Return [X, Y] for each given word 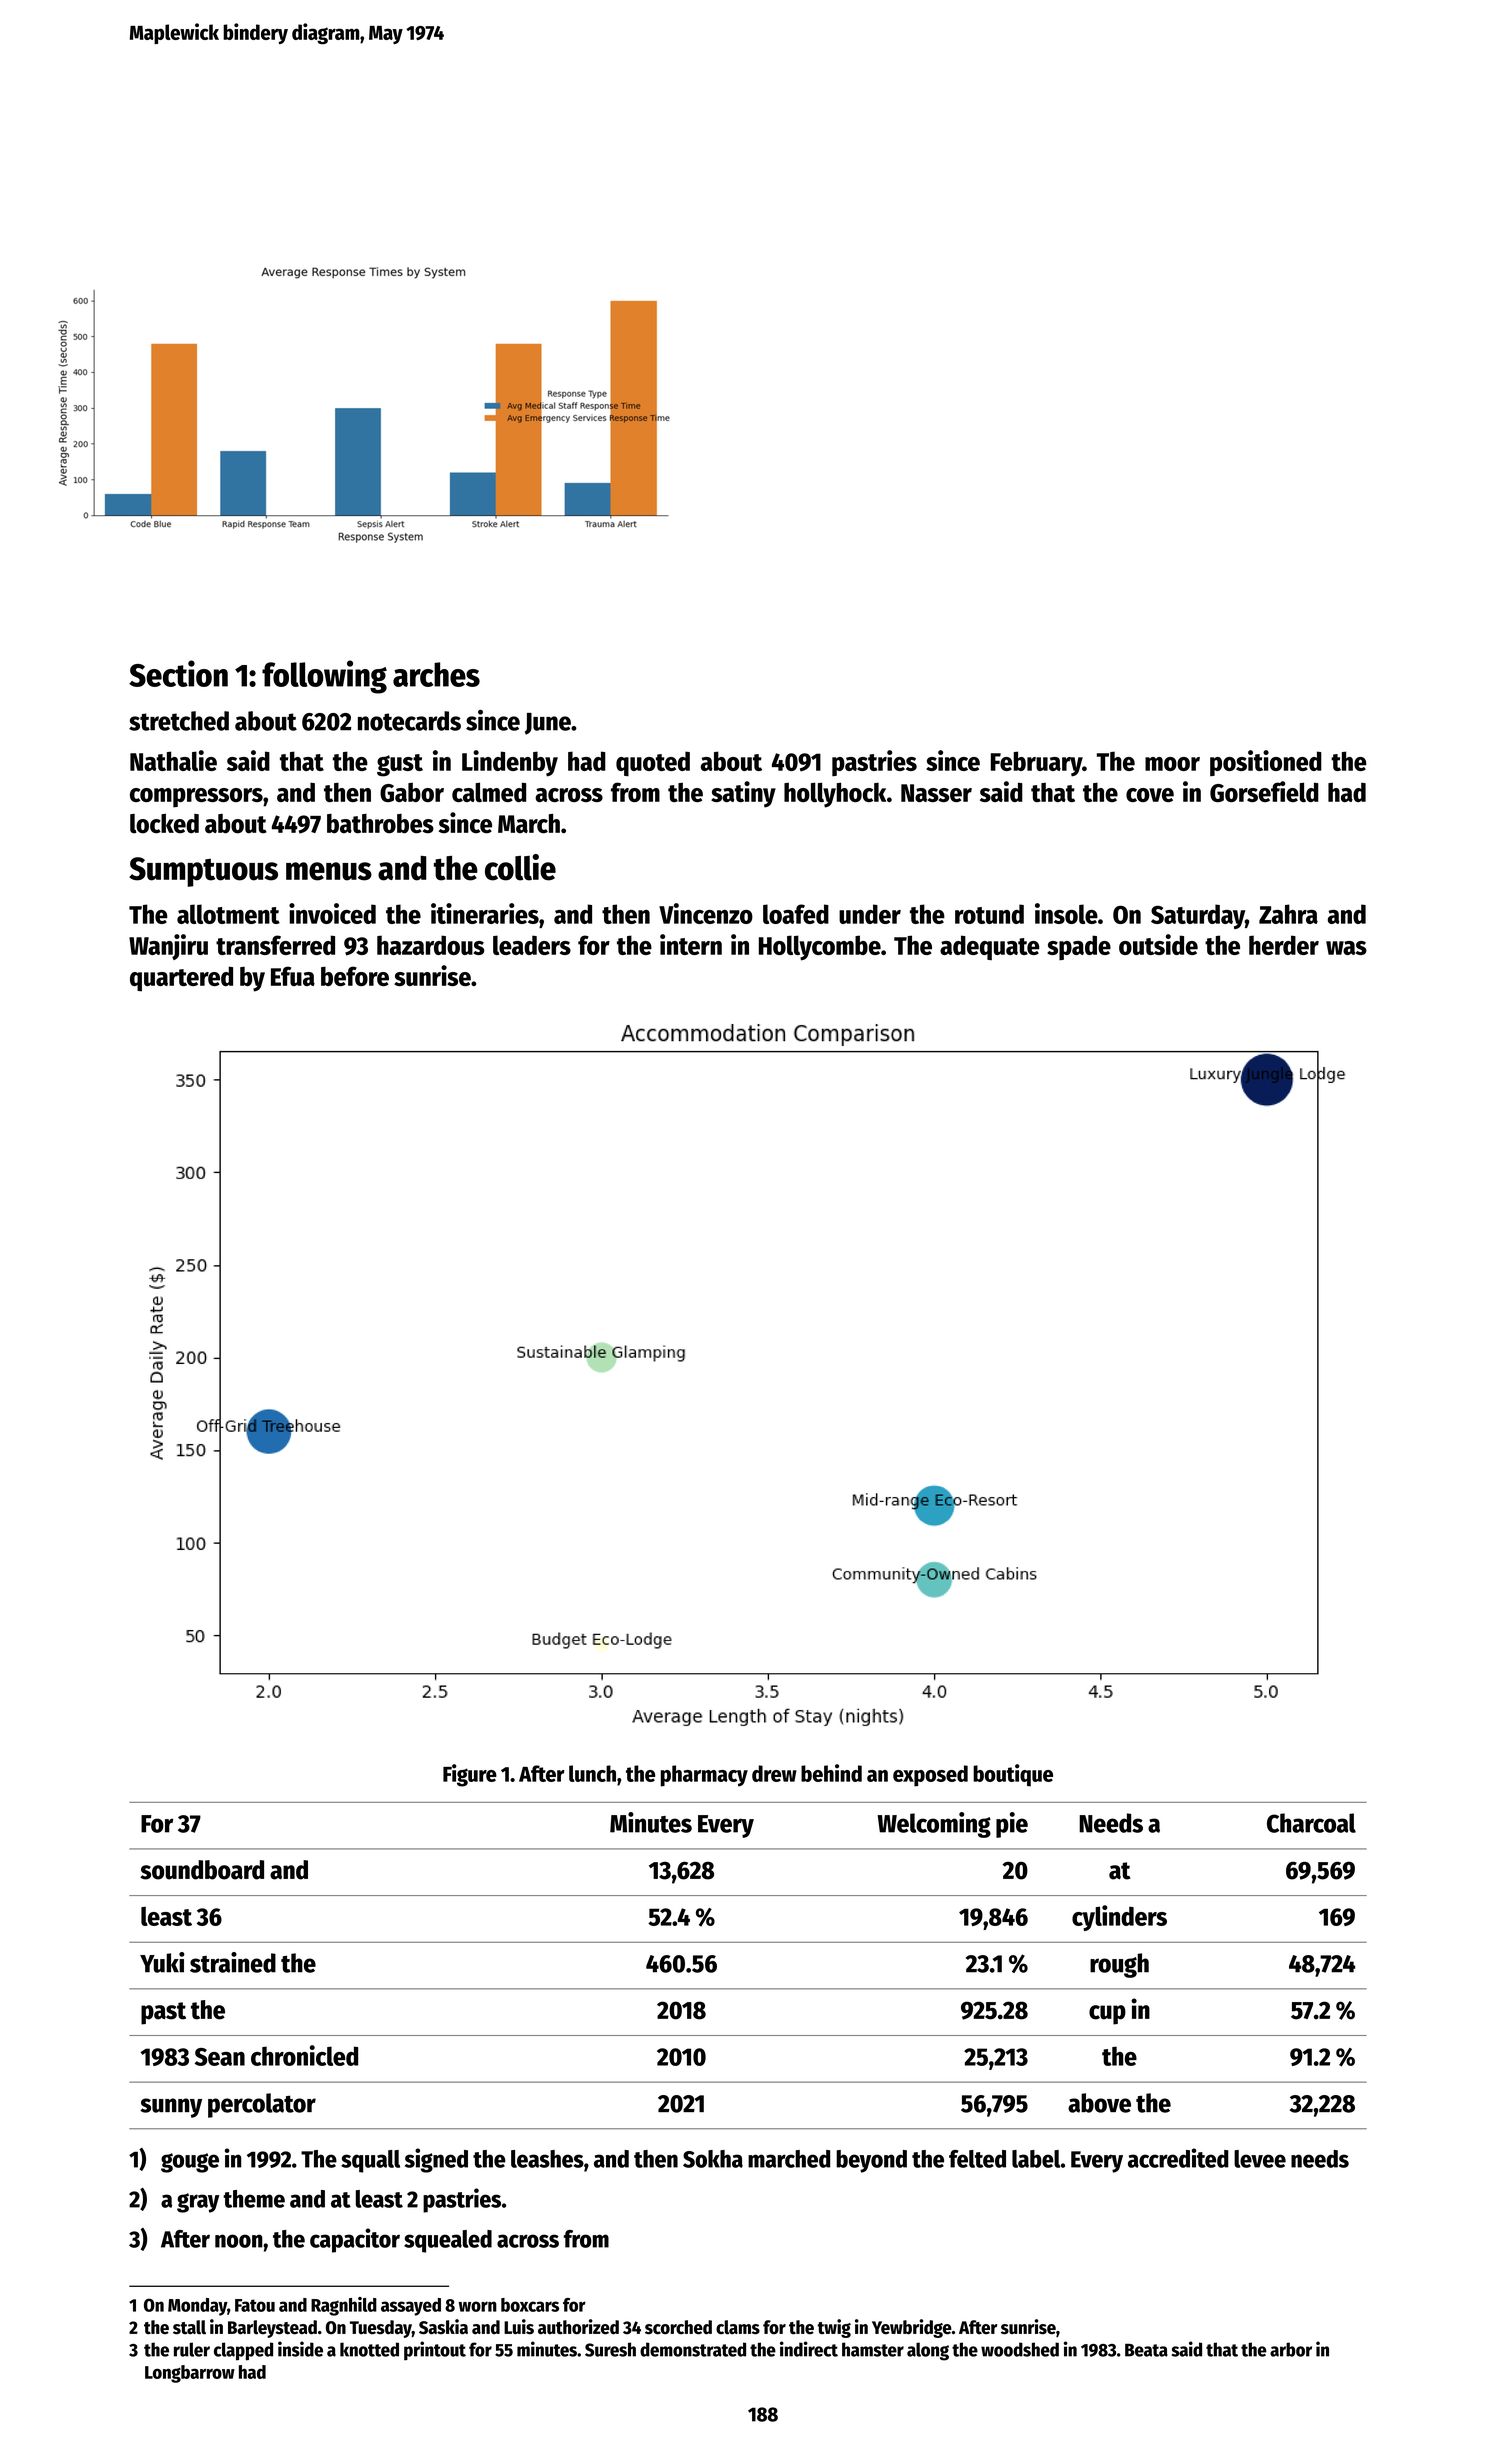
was [1346, 948]
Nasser [936, 793]
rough [1119, 1965]
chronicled [304, 2055]
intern [691, 944]
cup [1107, 2015]
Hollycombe [820, 948]
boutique [1013, 1775]
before [355, 976]
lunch [592, 1773]
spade [1079, 947]
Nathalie [173, 760]
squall [370, 2161]
